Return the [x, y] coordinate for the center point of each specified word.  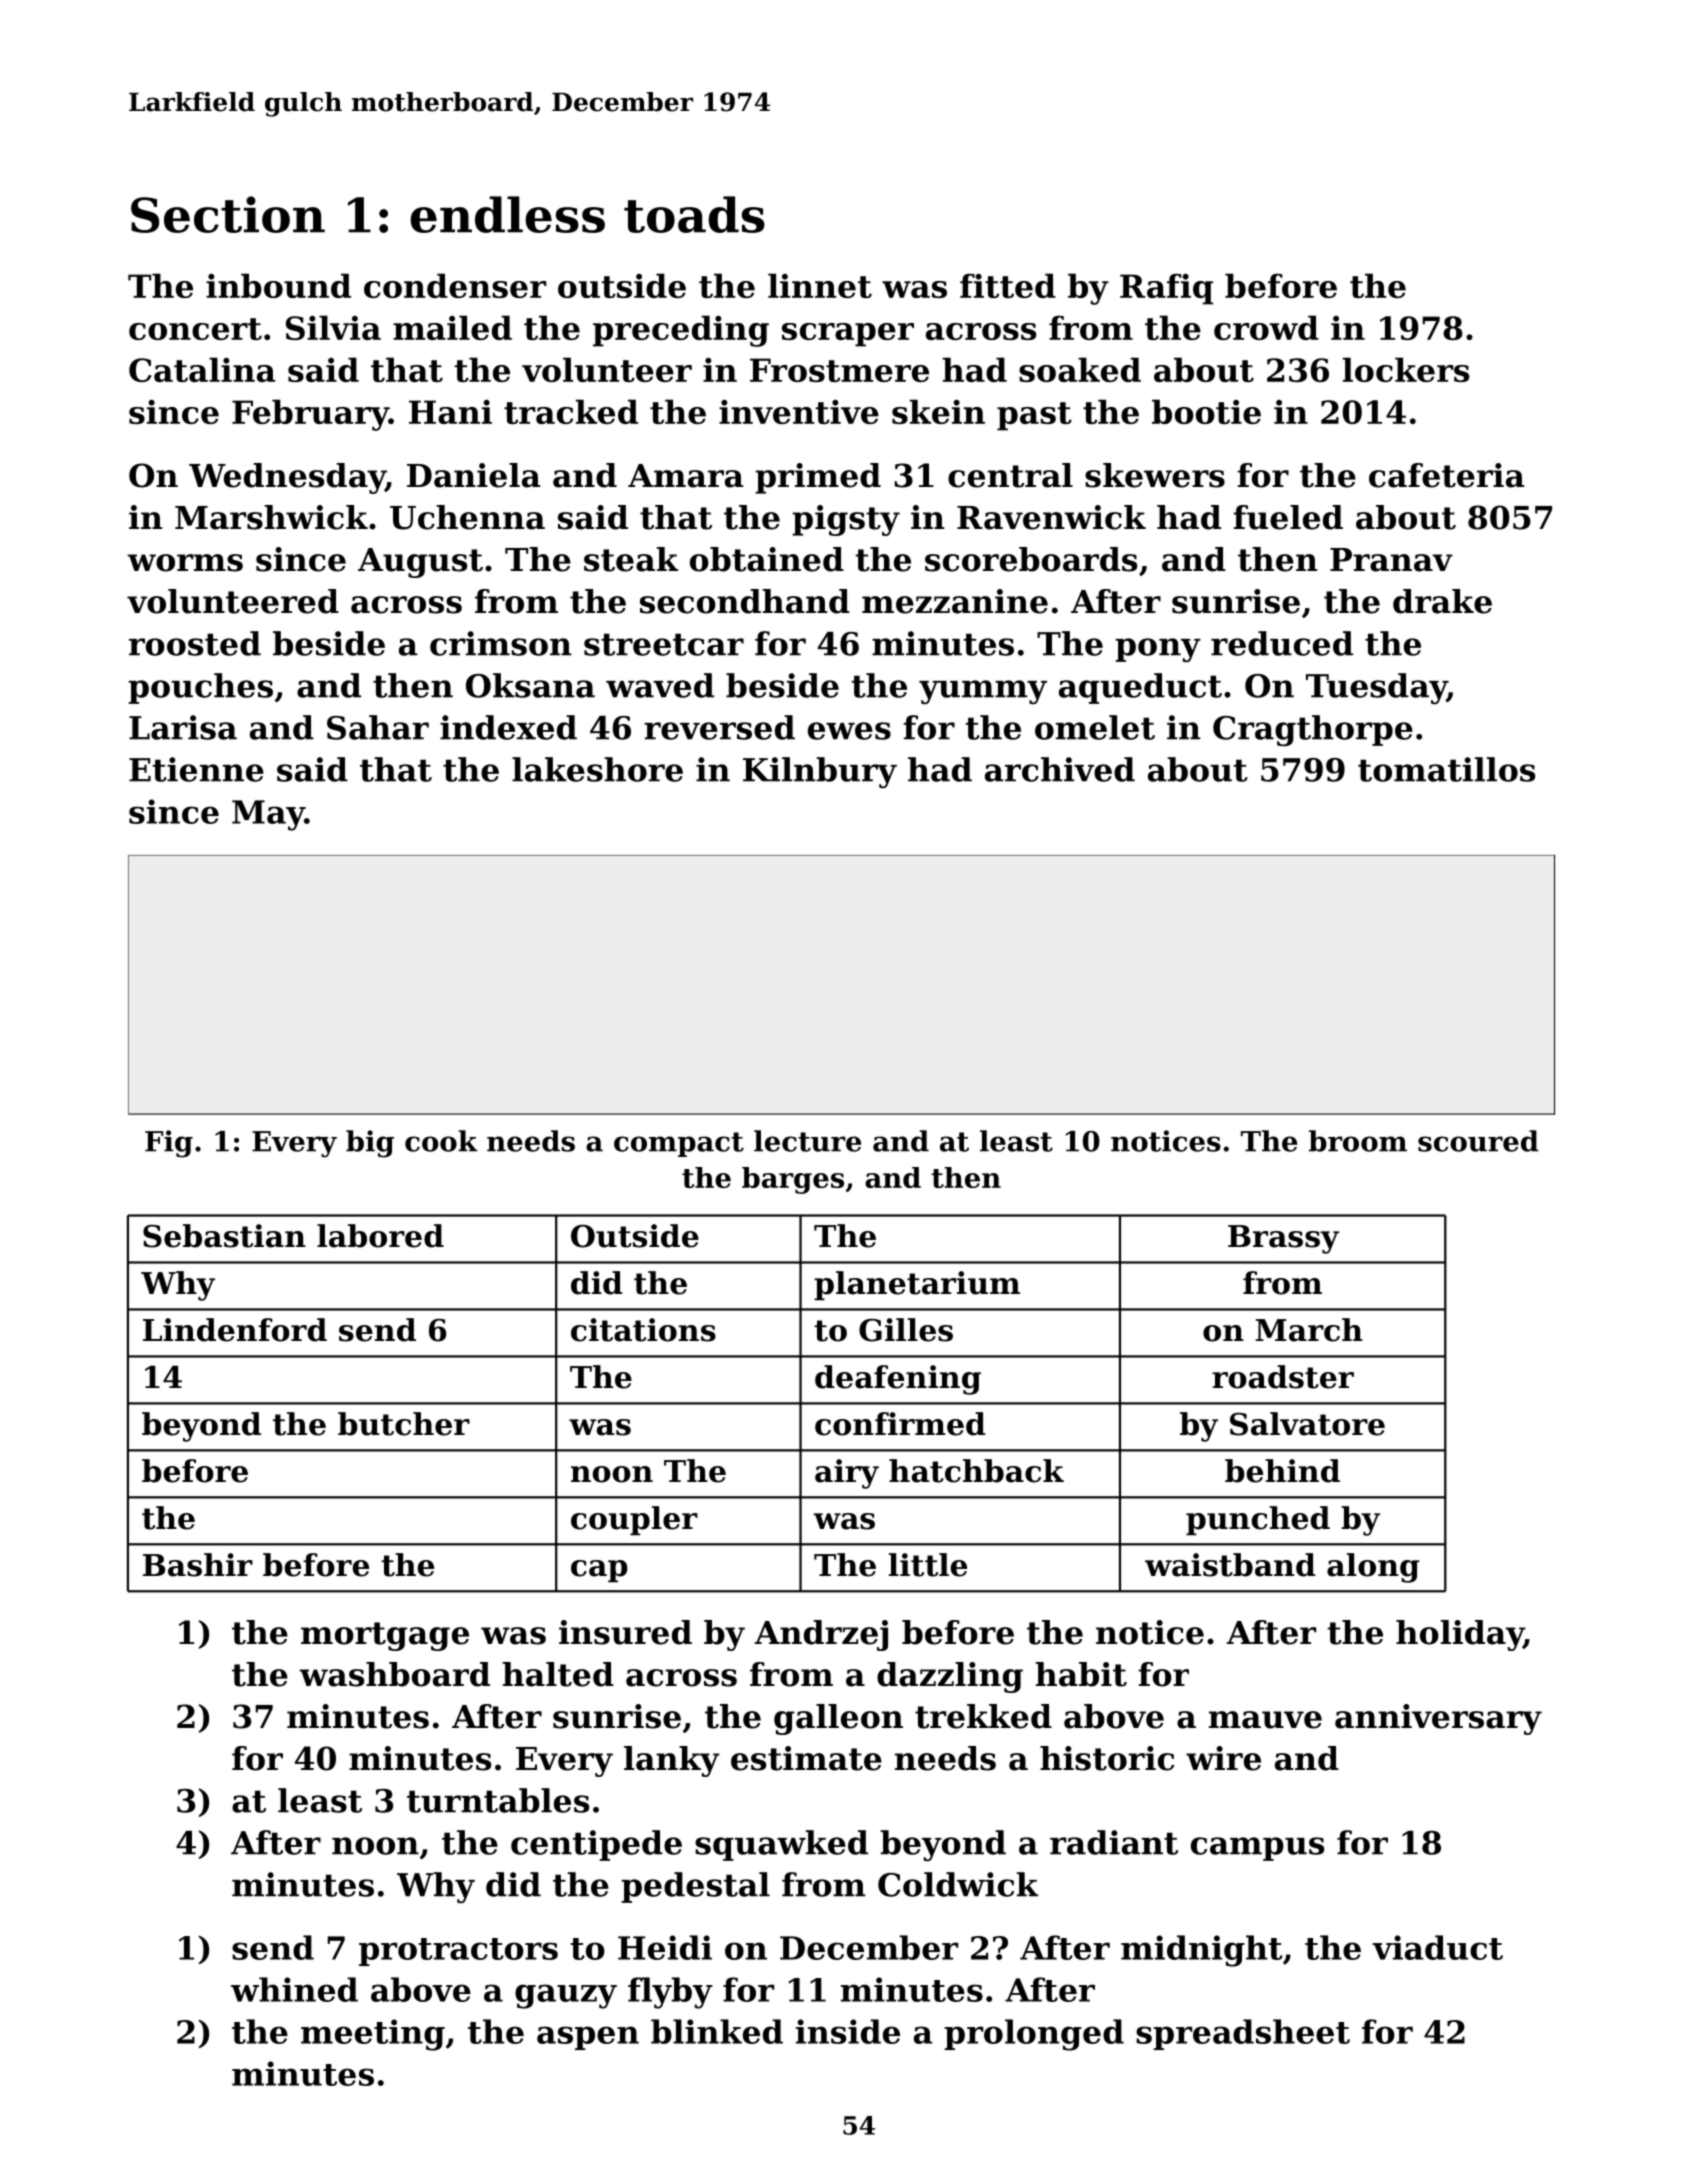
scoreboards [1031, 559]
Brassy [1283, 1239]
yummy [983, 692]
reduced [1282, 643]
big [370, 1144]
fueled [1288, 517]
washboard [394, 1674]
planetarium [917, 1286]
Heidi [665, 1947]
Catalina [202, 369]
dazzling [950, 1677]
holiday [1460, 1635]
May [268, 815]
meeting [373, 2035]
